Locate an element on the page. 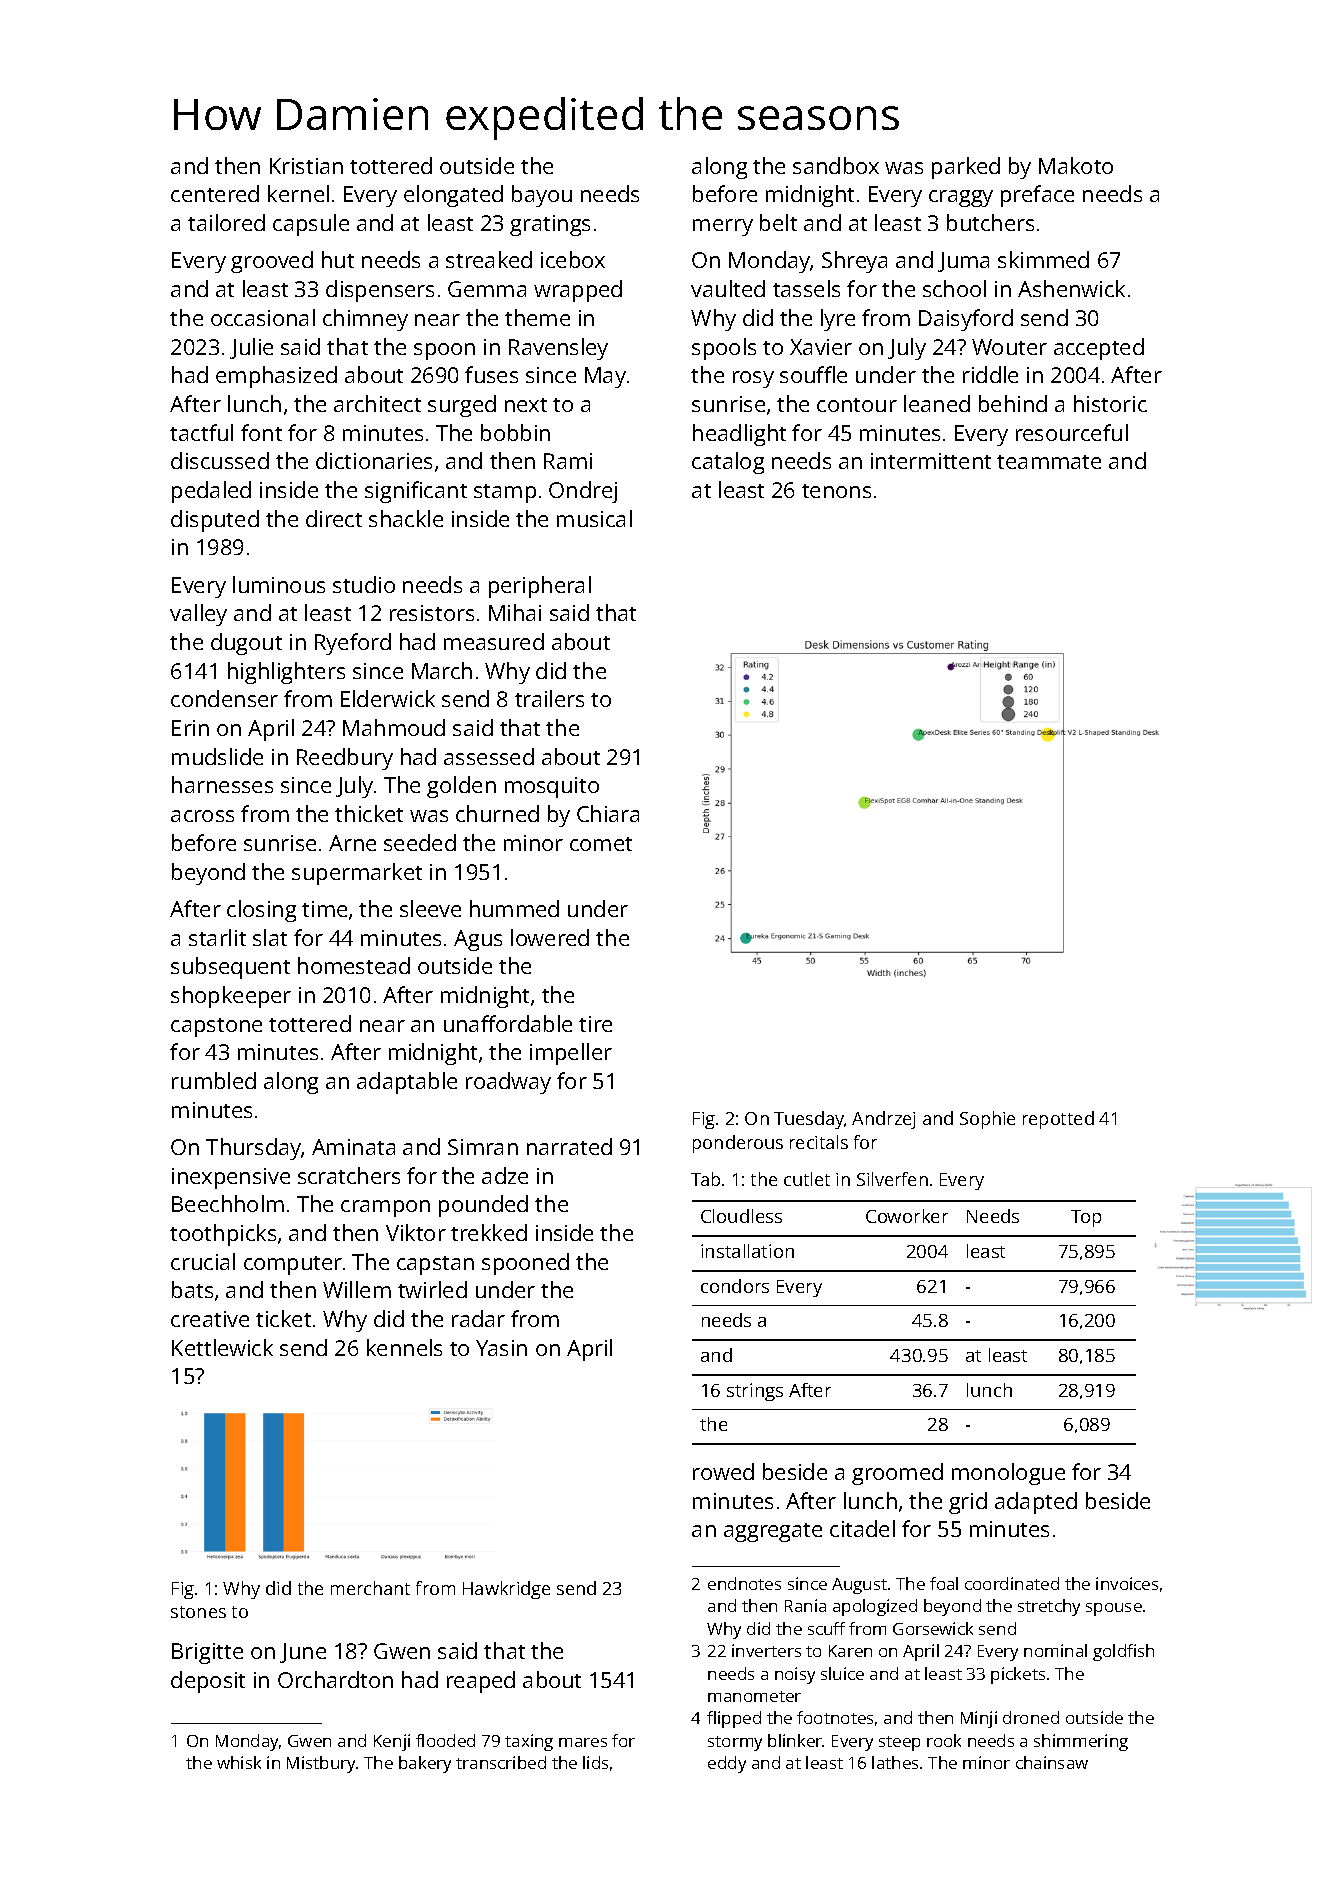  occasional is located at coordinates (263, 317).
